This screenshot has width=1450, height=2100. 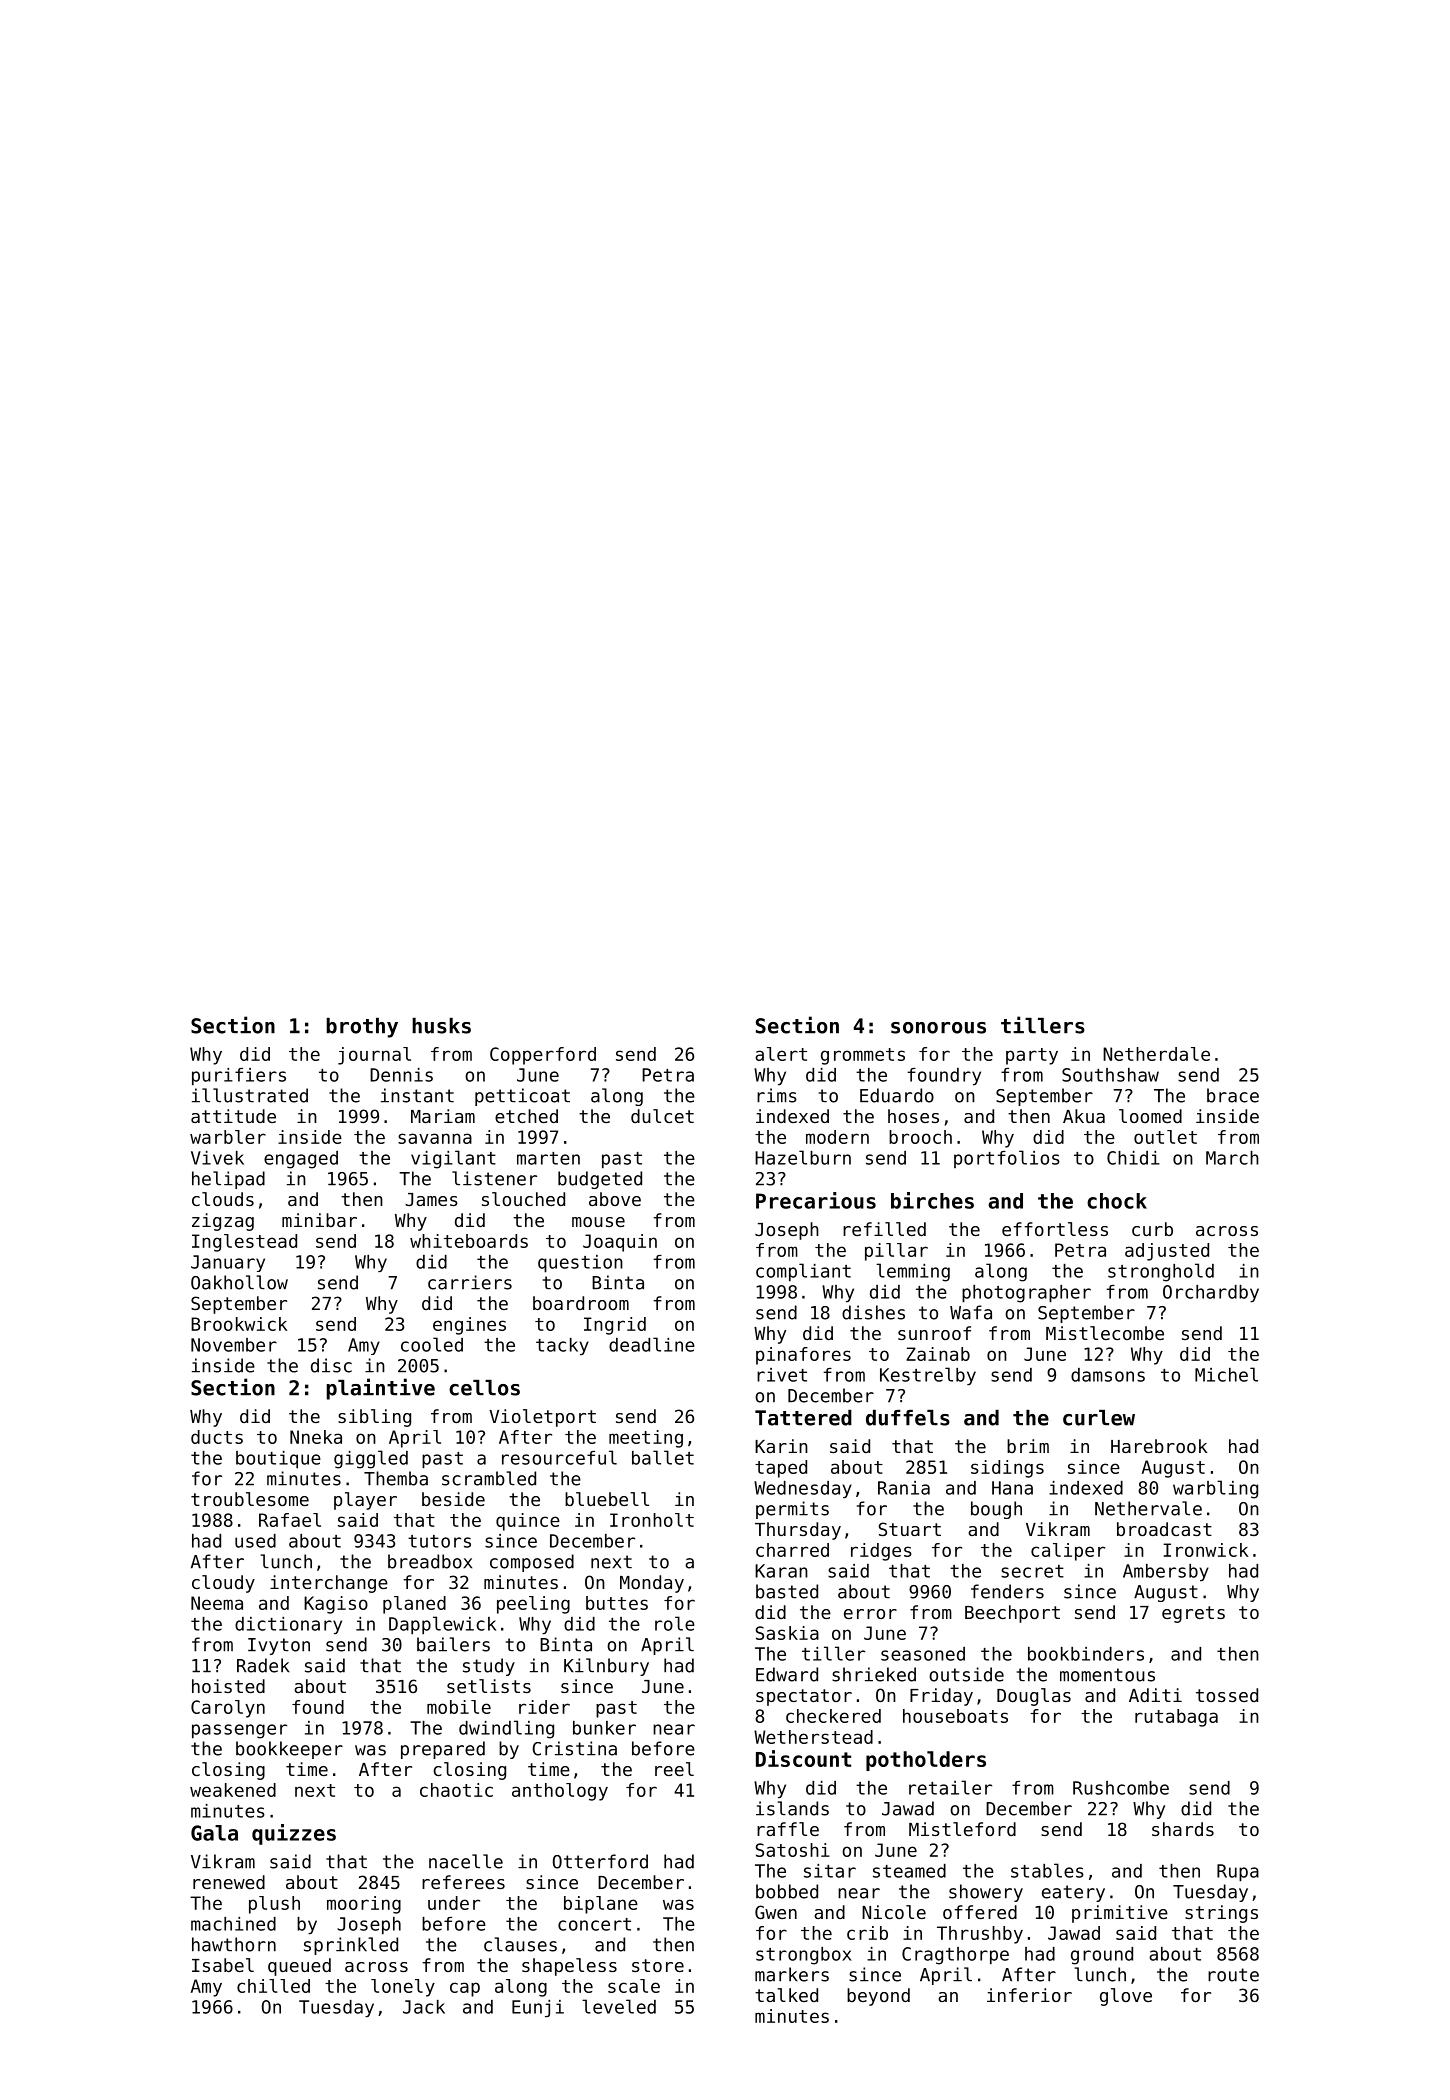 I want to click on whiteboards, so click(x=469, y=1241).
